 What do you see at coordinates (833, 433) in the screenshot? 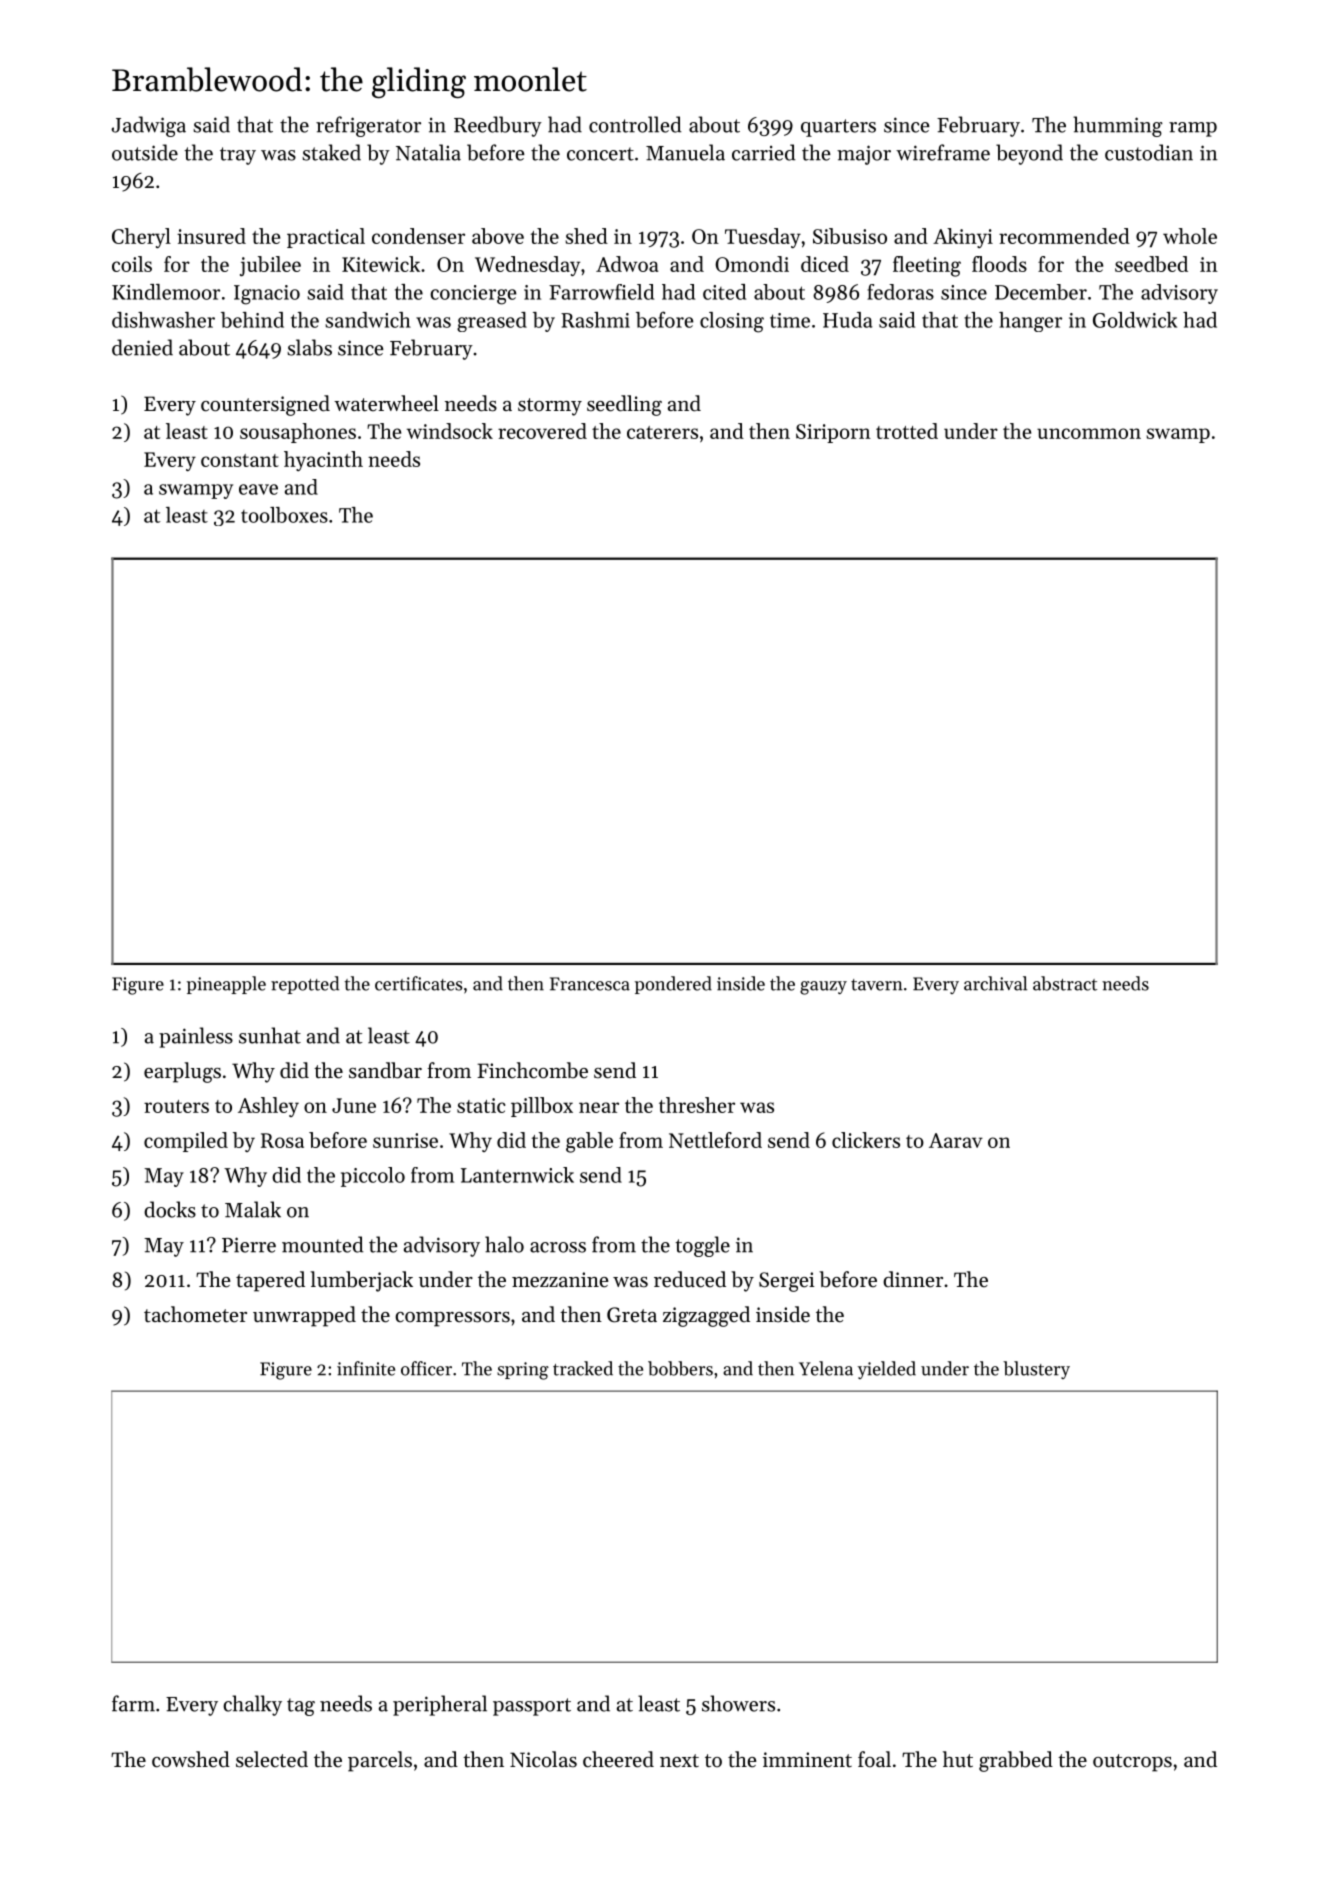
I see `Siriporn` at bounding box center [833, 433].
